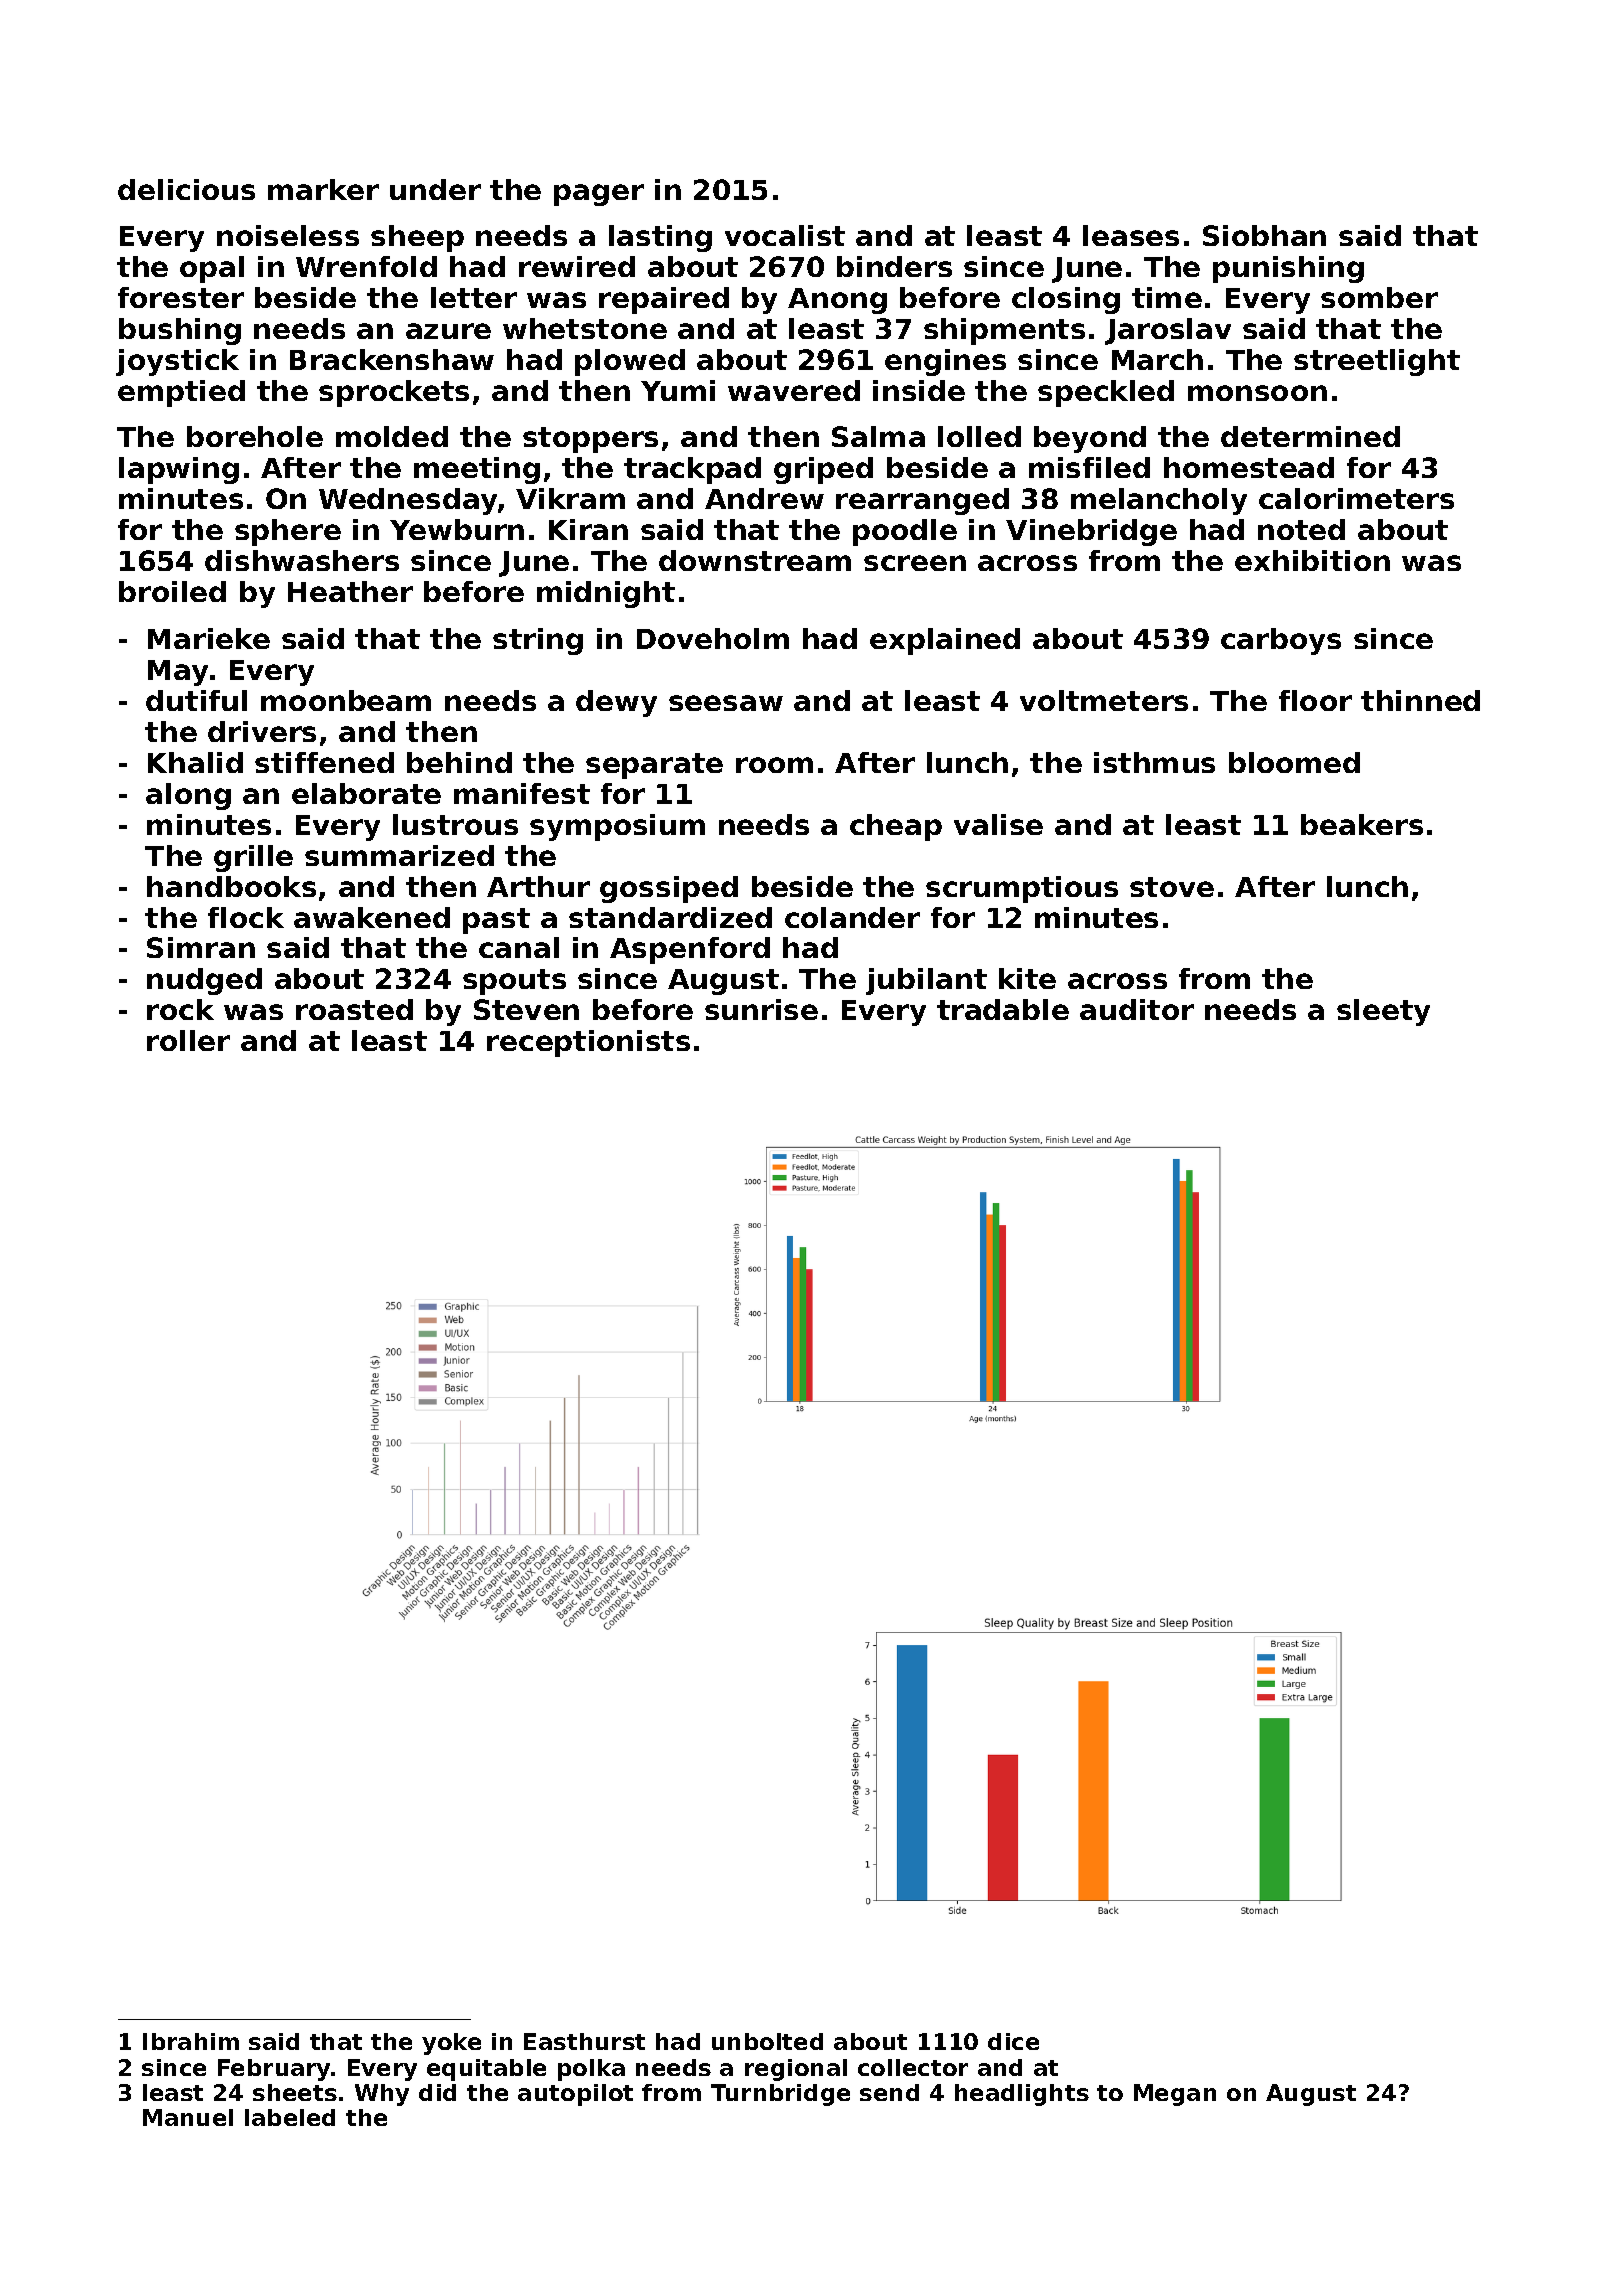 The height and width of the document is (2292, 1620). What do you see at coordinates (435, 189) in the document?
I see `under` at bounding box center [435, 189].
